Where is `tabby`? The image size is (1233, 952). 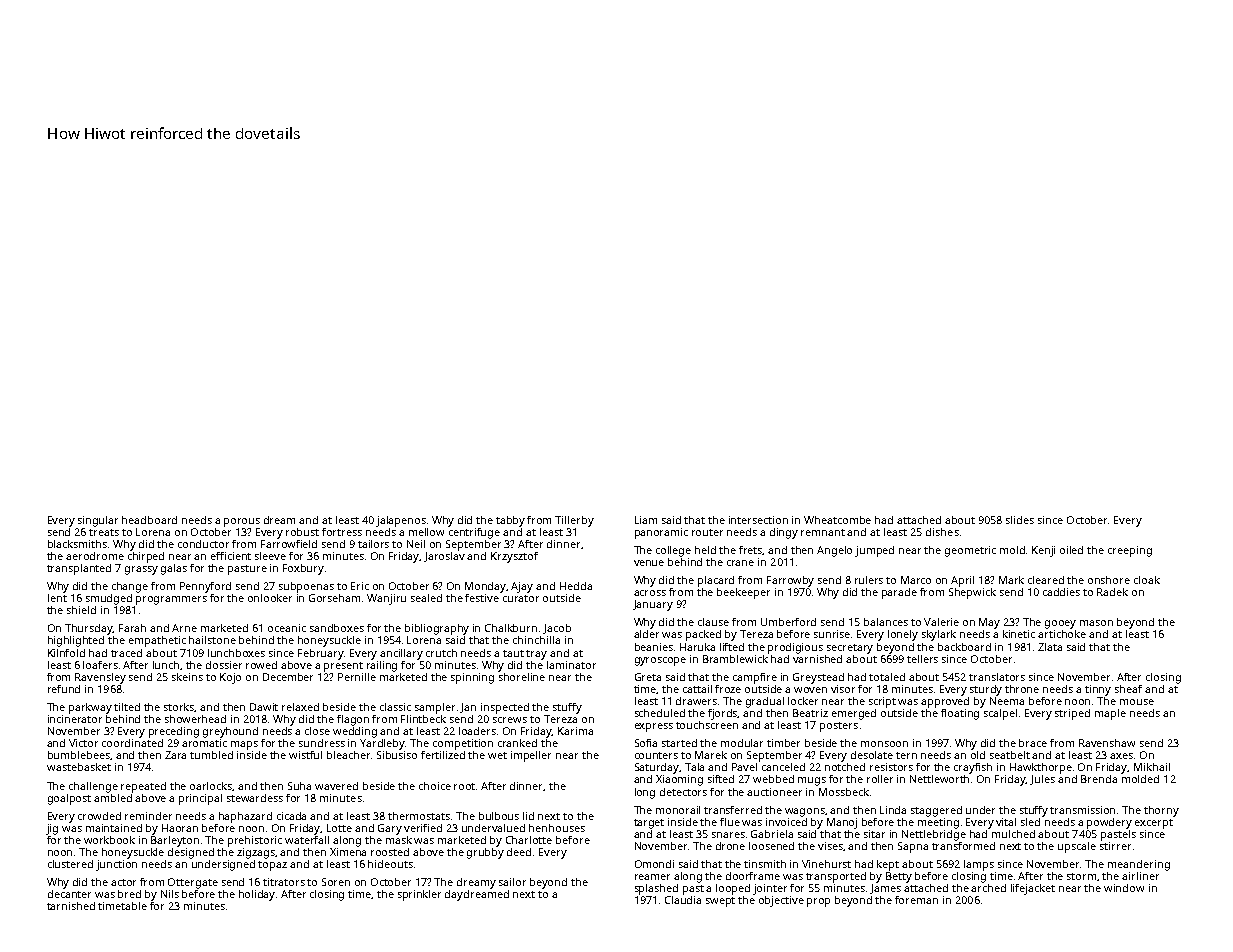
tabby is located at coordinates (510, 521).
